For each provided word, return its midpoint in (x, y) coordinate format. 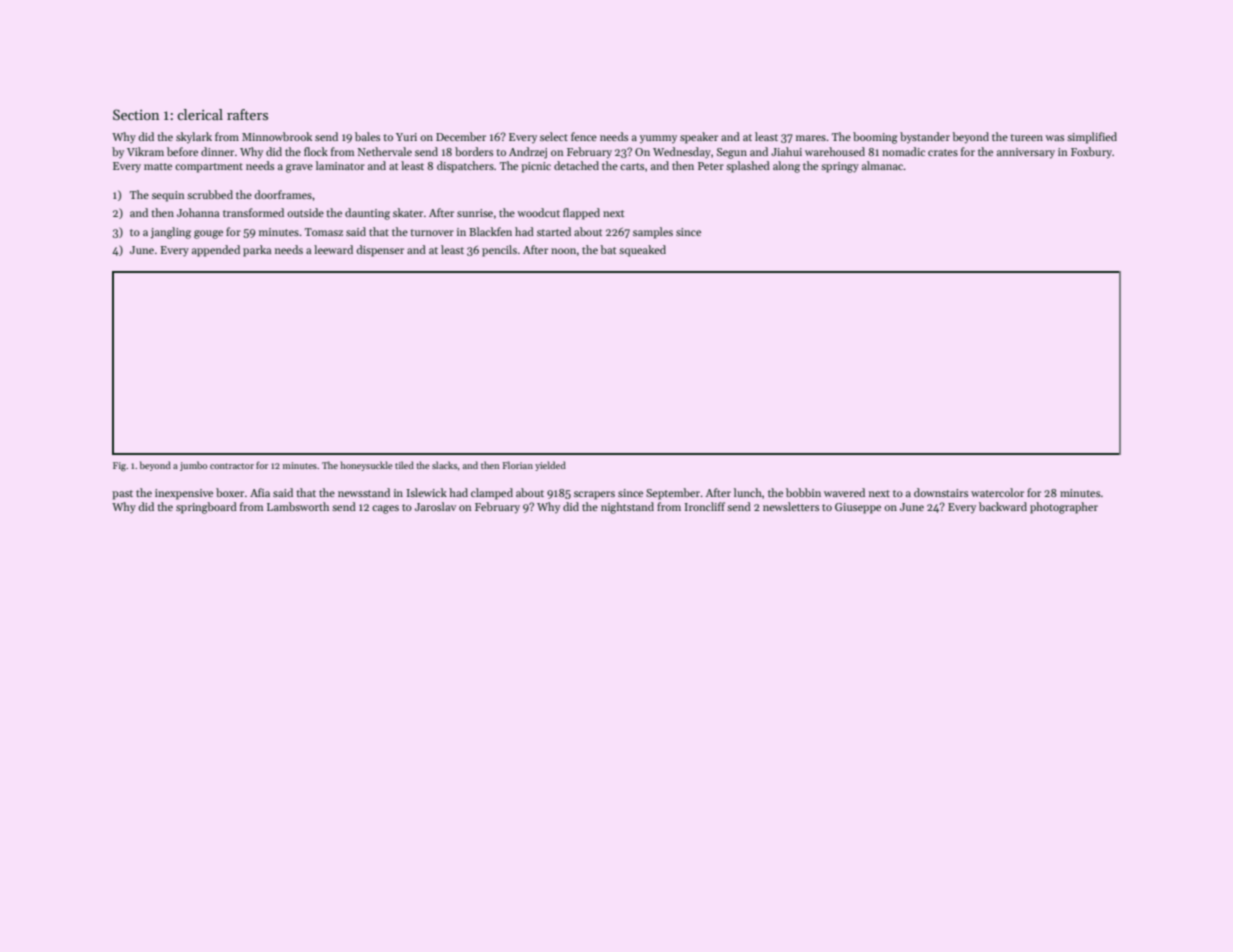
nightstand (627, 508)
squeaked (642, 251)
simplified (1092, 138)
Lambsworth (298, 506)
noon (563, 251)
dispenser (380, 251)
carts (632, 166)
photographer (1064, 508)
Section (136, 114)
